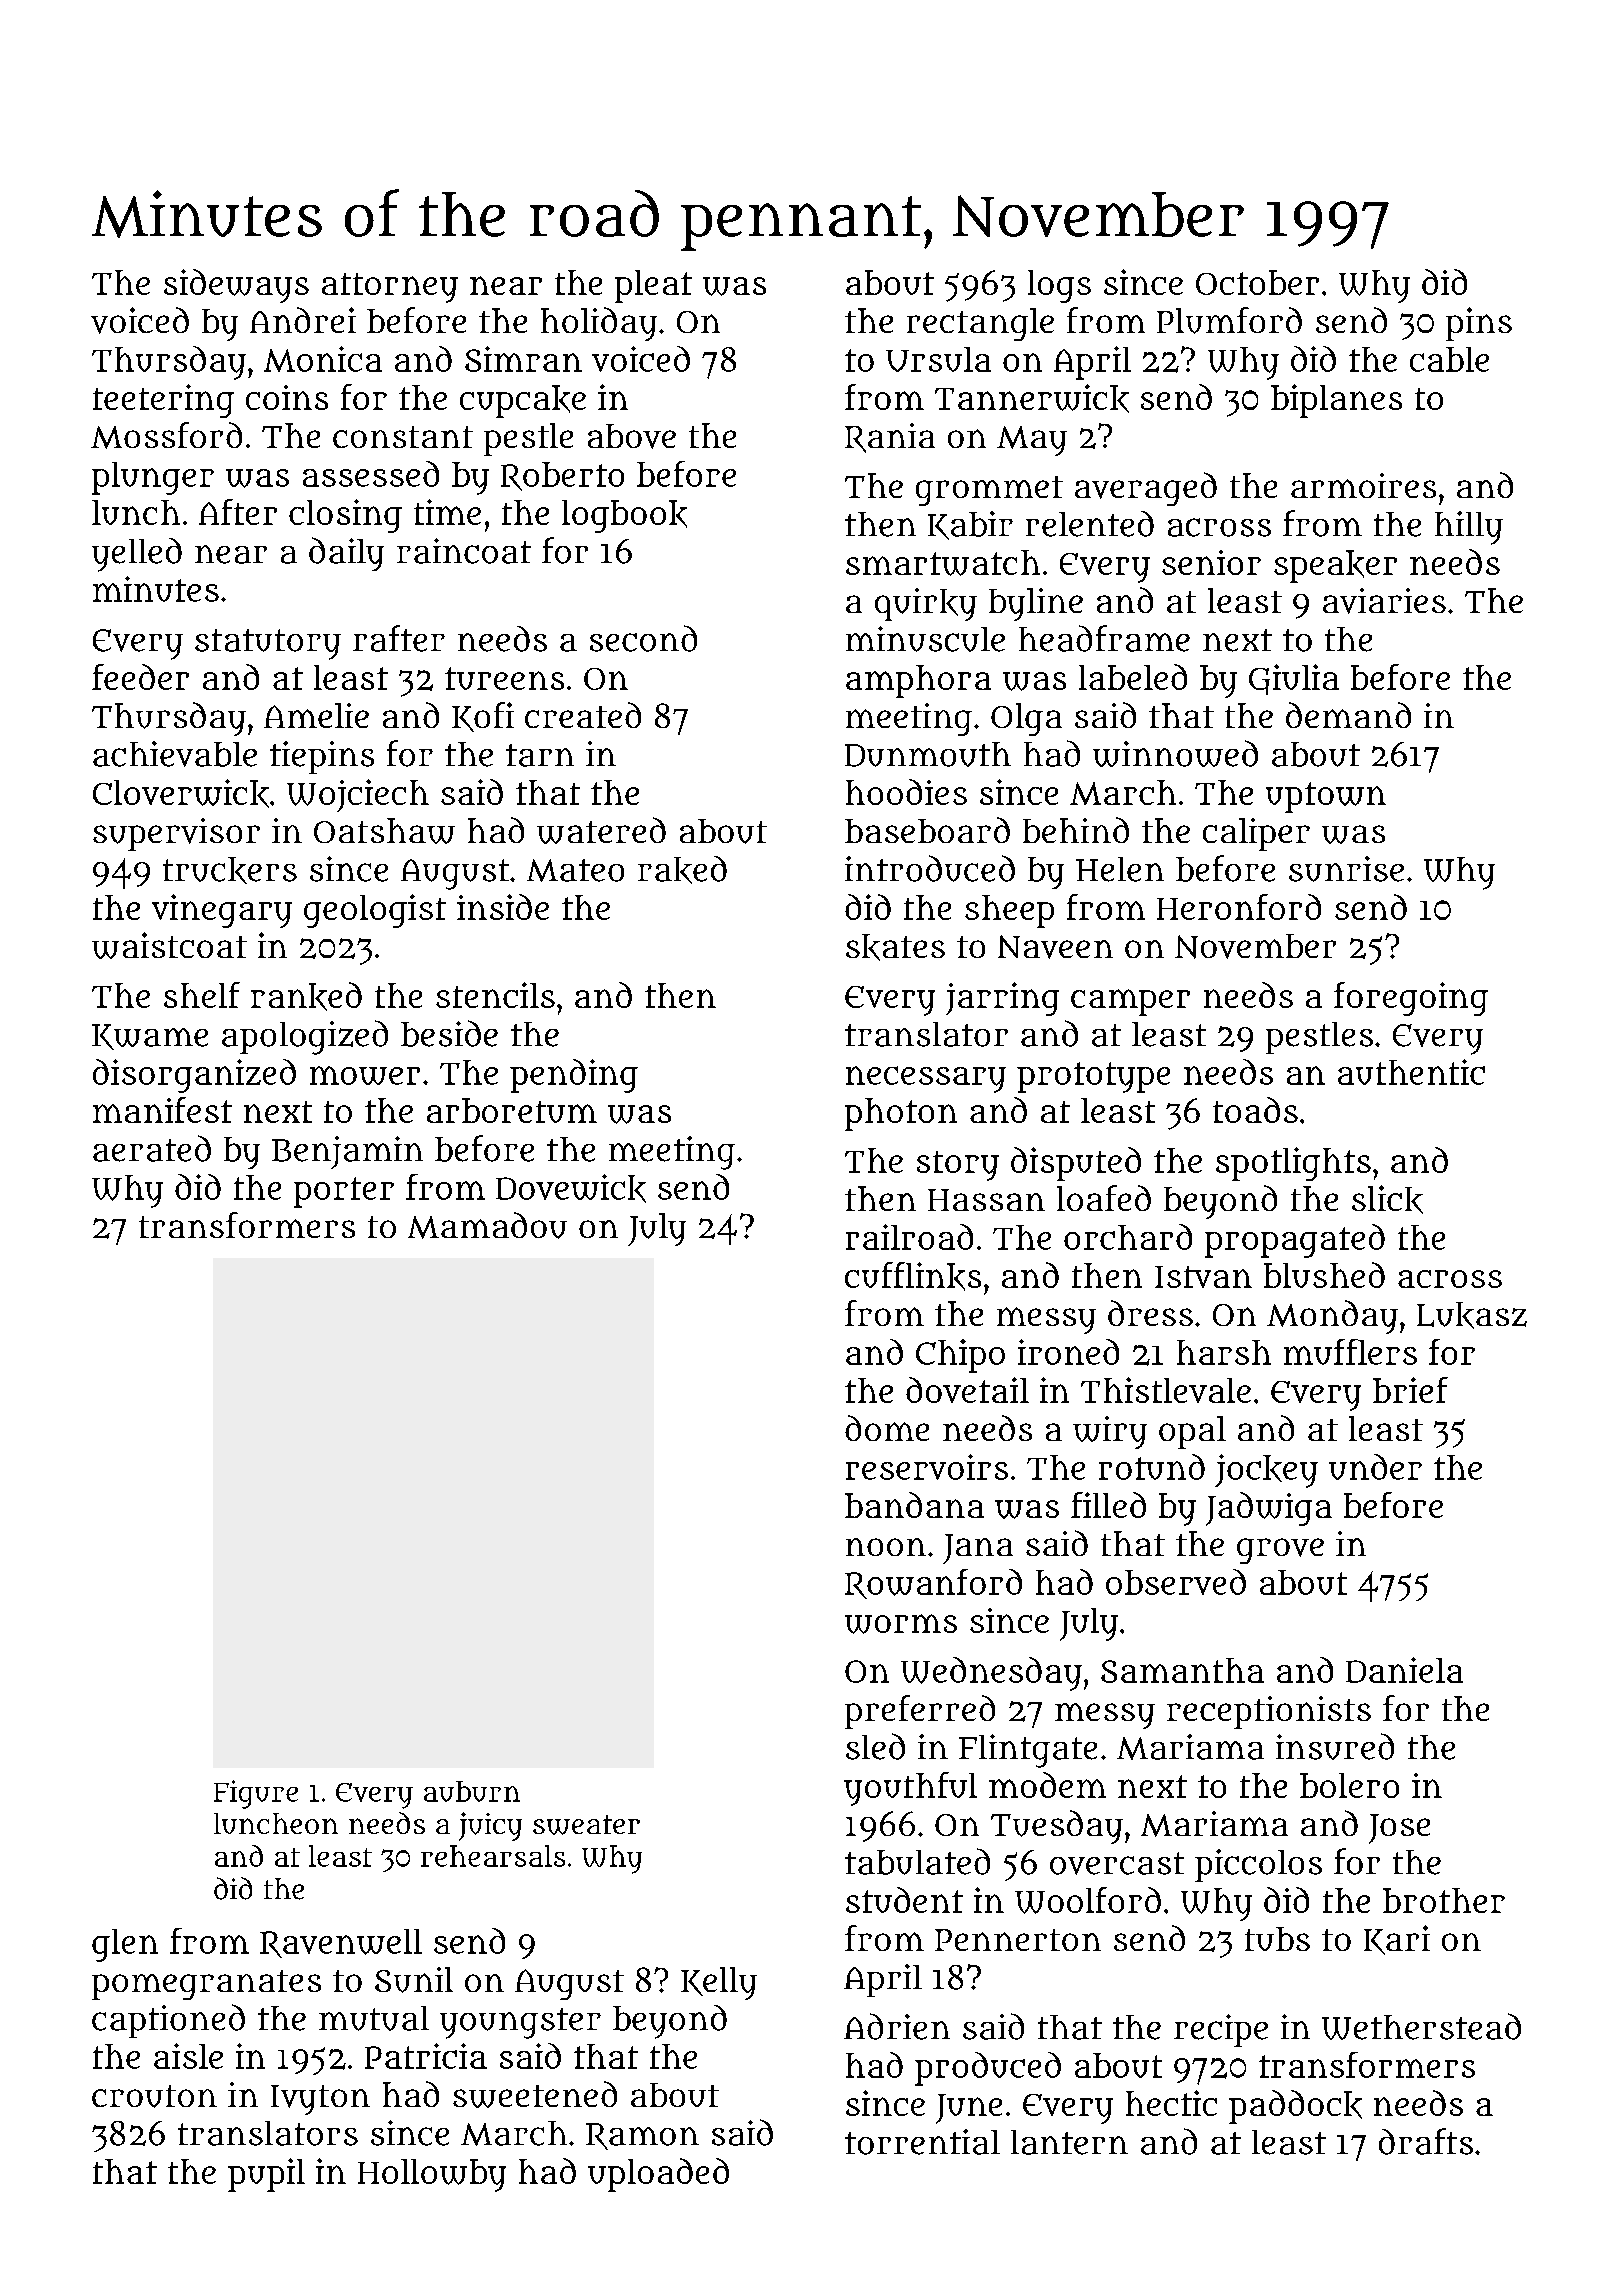 Image resolution: width=1620 pixels, height=2292 pixels. I want to click on brother, so click(1444, 1900).
